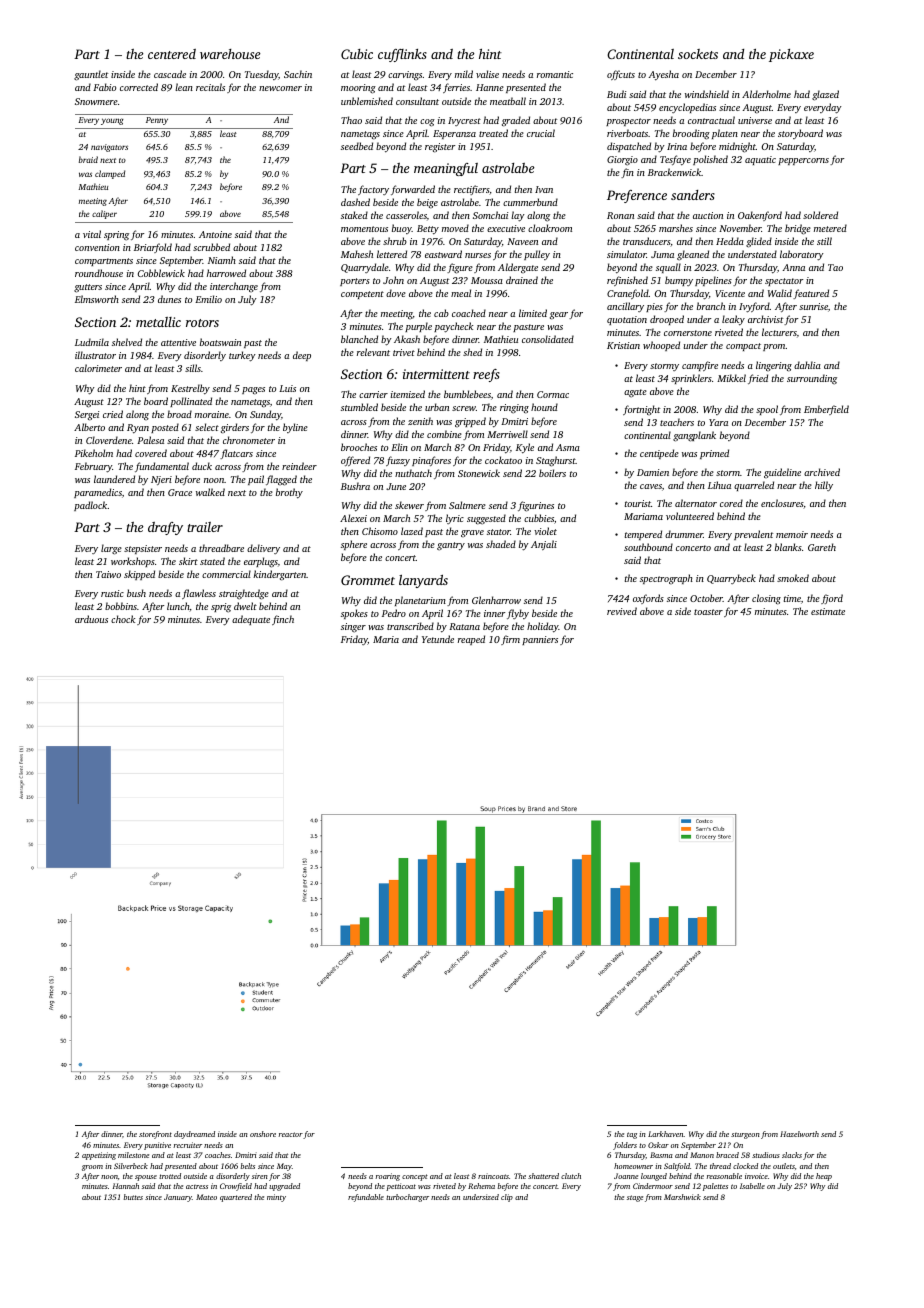  I want to click on Yetunde, so click(438, 639).
